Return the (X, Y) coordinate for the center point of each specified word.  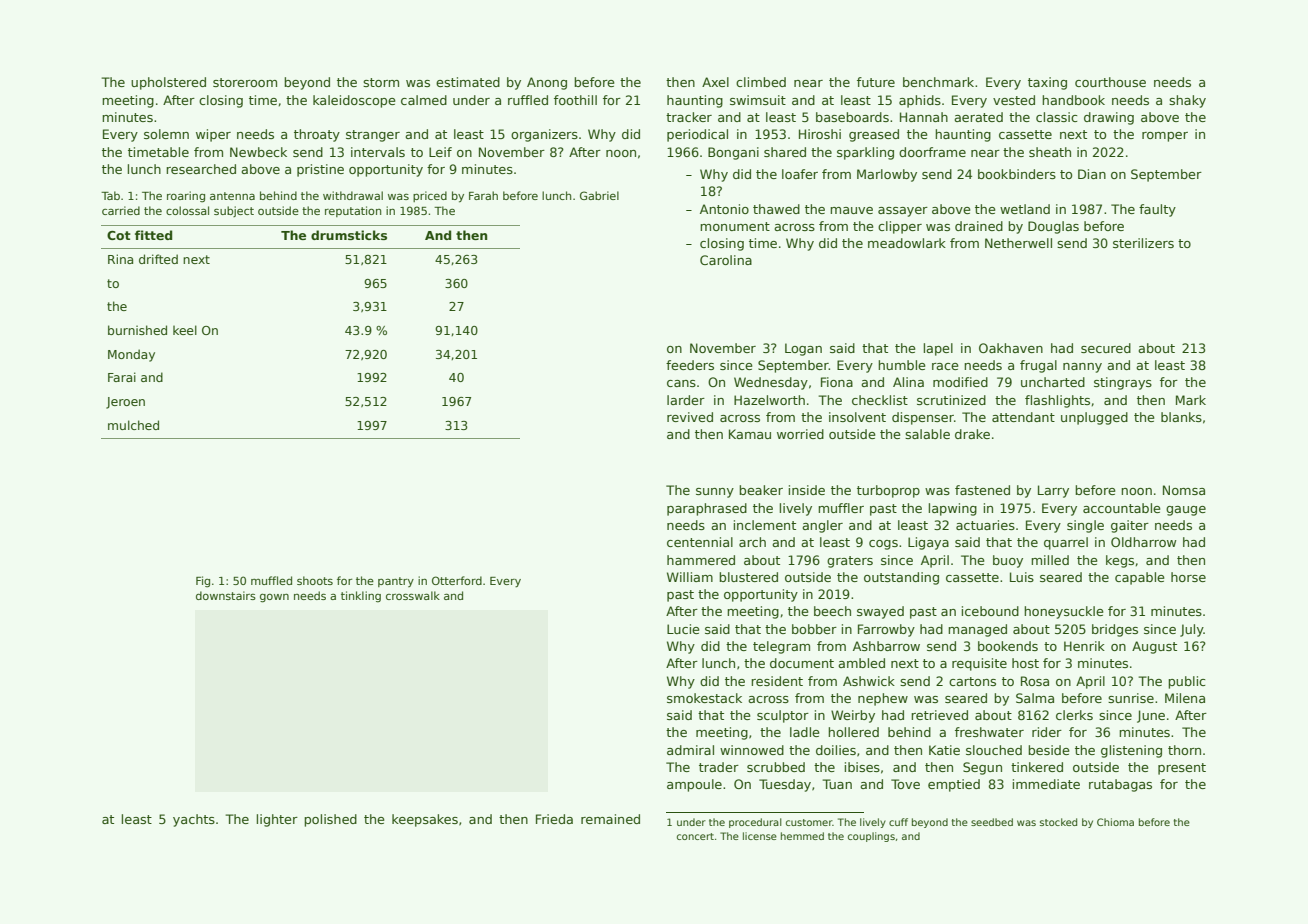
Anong (547, 83)
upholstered (168, 83)
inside (807, 490)
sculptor (783, 716)
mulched (133, 425)
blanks (1181, 417)
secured (1106, 348)
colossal (187, 210)
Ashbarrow (886, 646)
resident (777, 681)
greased (874, 135)
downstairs (226, 595)
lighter (277, 820)
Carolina (726, 260)
